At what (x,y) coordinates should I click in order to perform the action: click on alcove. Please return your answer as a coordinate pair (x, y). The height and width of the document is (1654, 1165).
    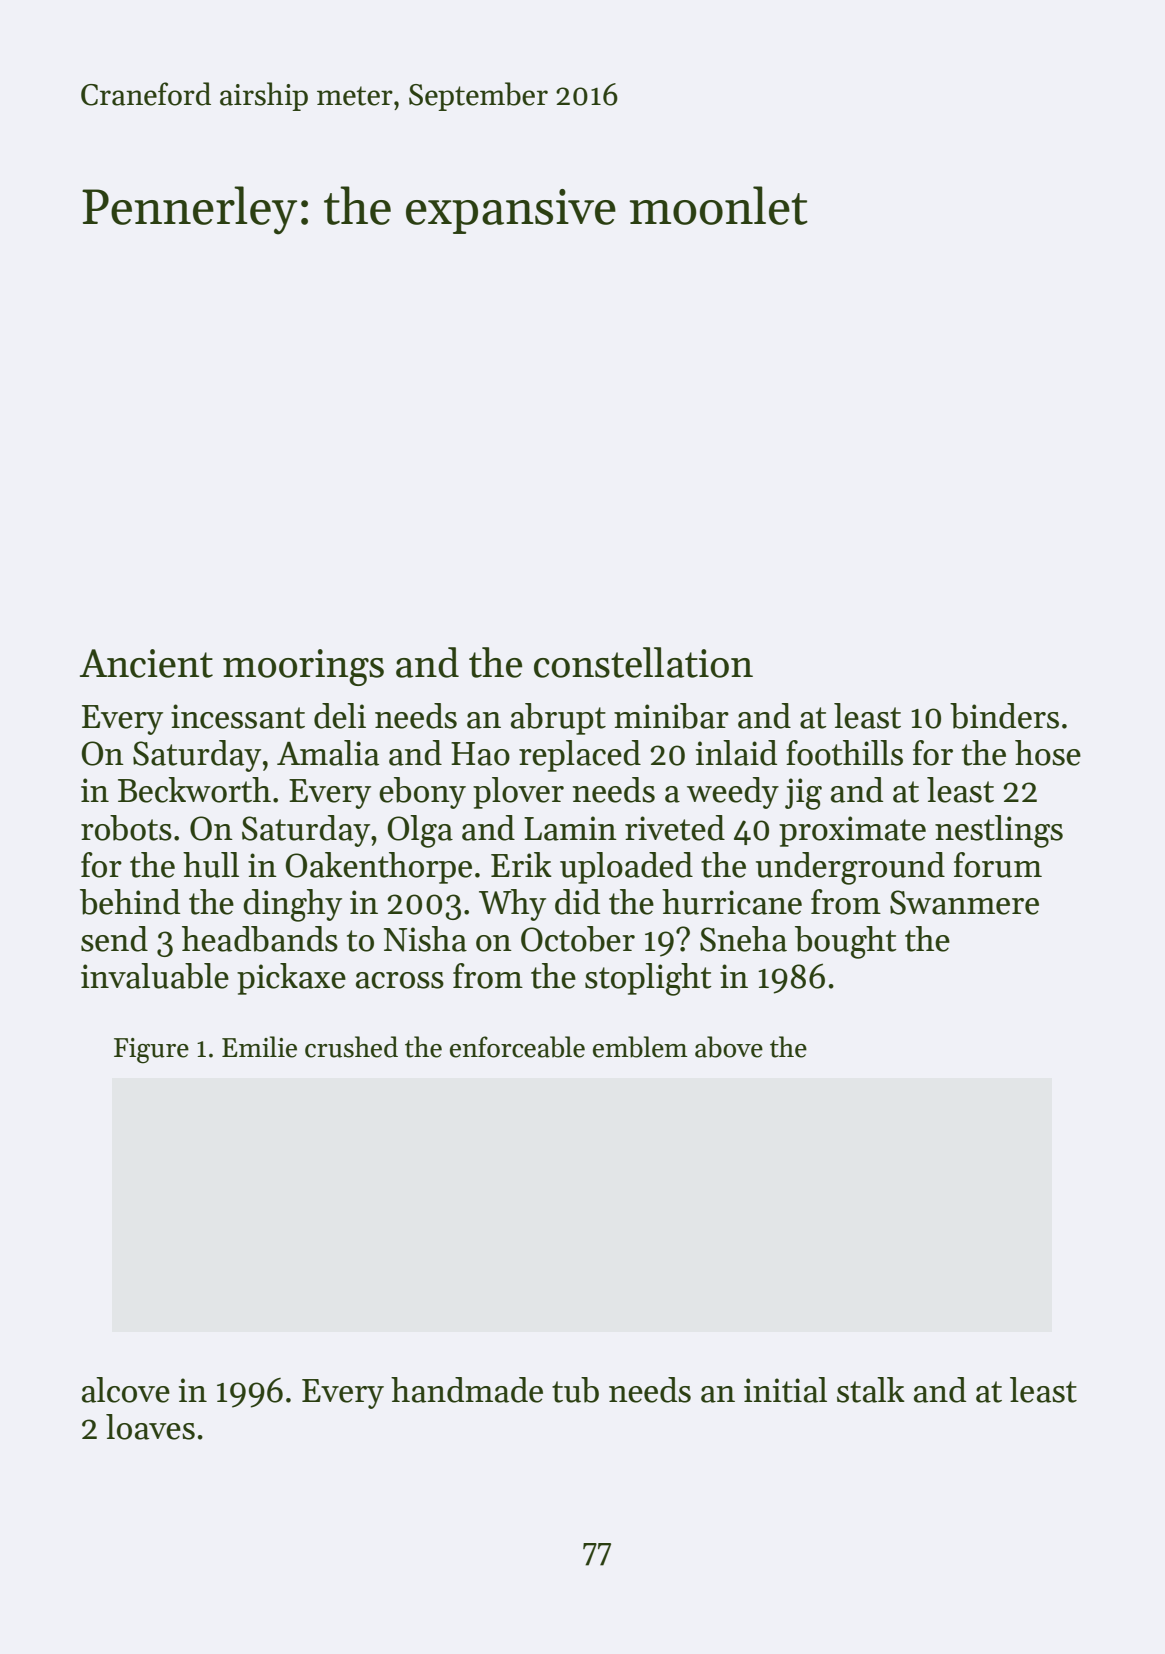
    Looking at the image, I should click on (126, 1390).
